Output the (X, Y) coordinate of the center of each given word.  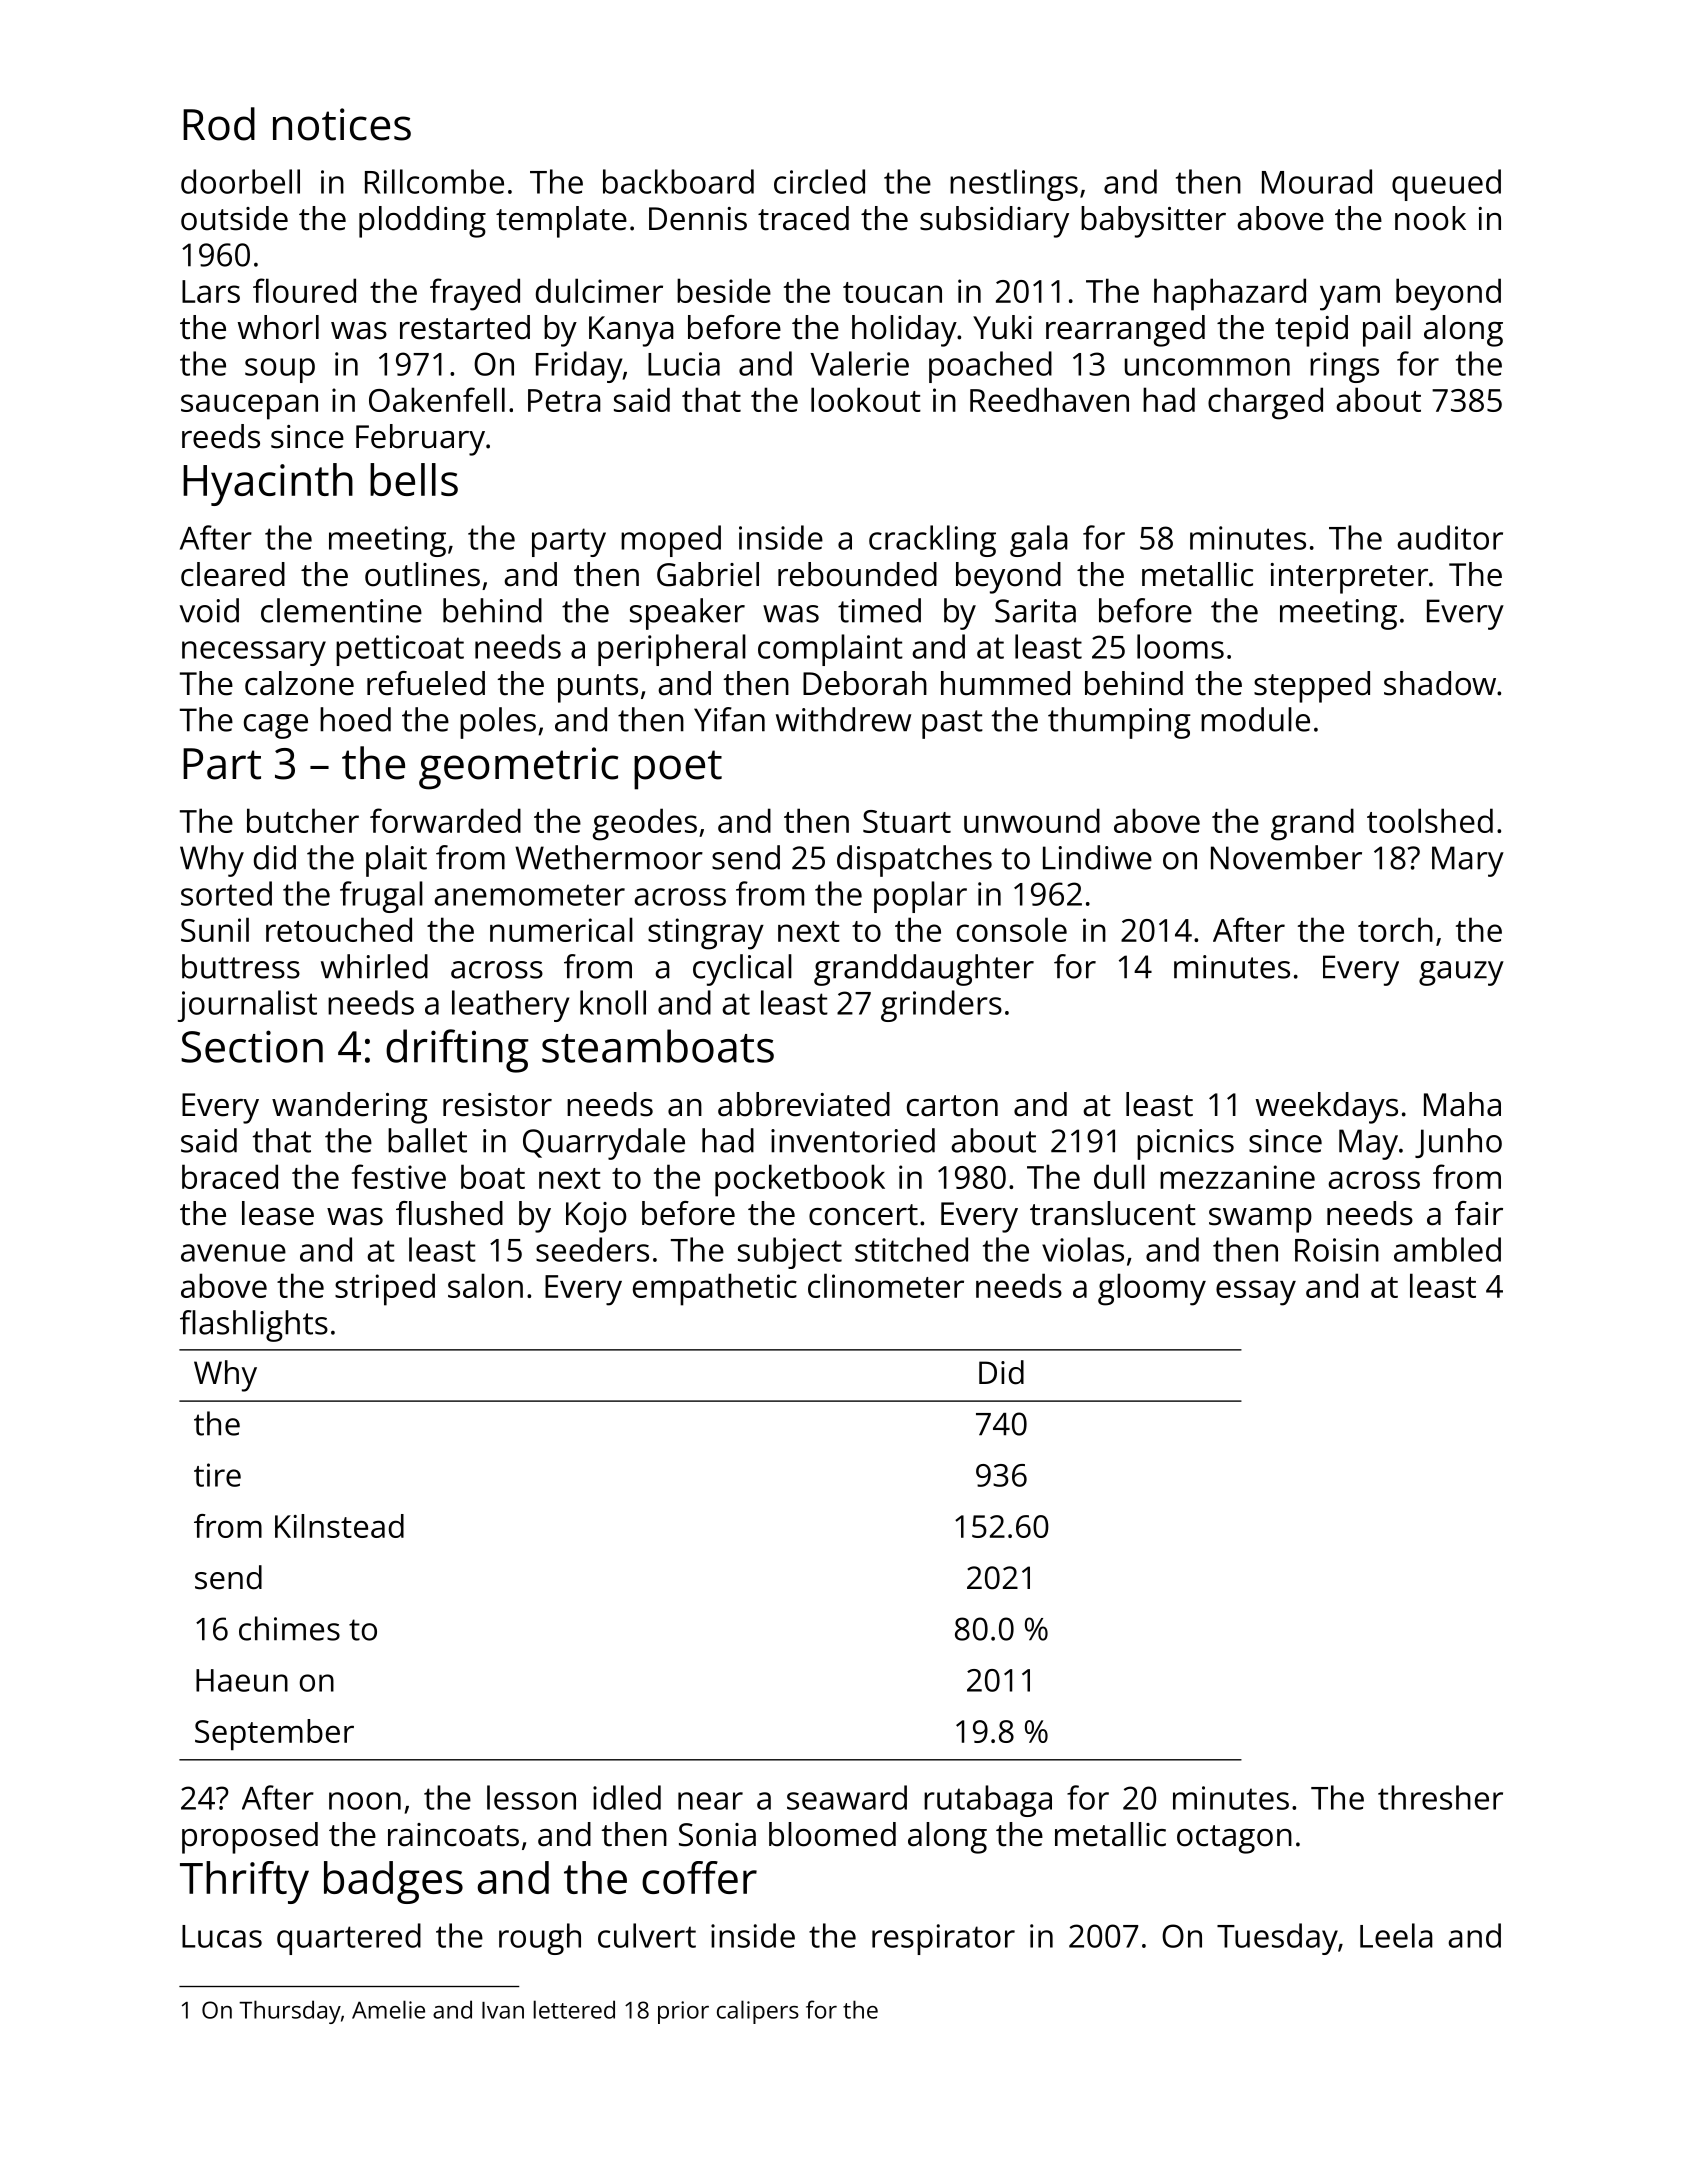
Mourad (1317, 181)
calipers (758, 2012)
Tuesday (1277, 1939)
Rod (219, 124)
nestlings (1014, 185)
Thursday (290, 2012)
